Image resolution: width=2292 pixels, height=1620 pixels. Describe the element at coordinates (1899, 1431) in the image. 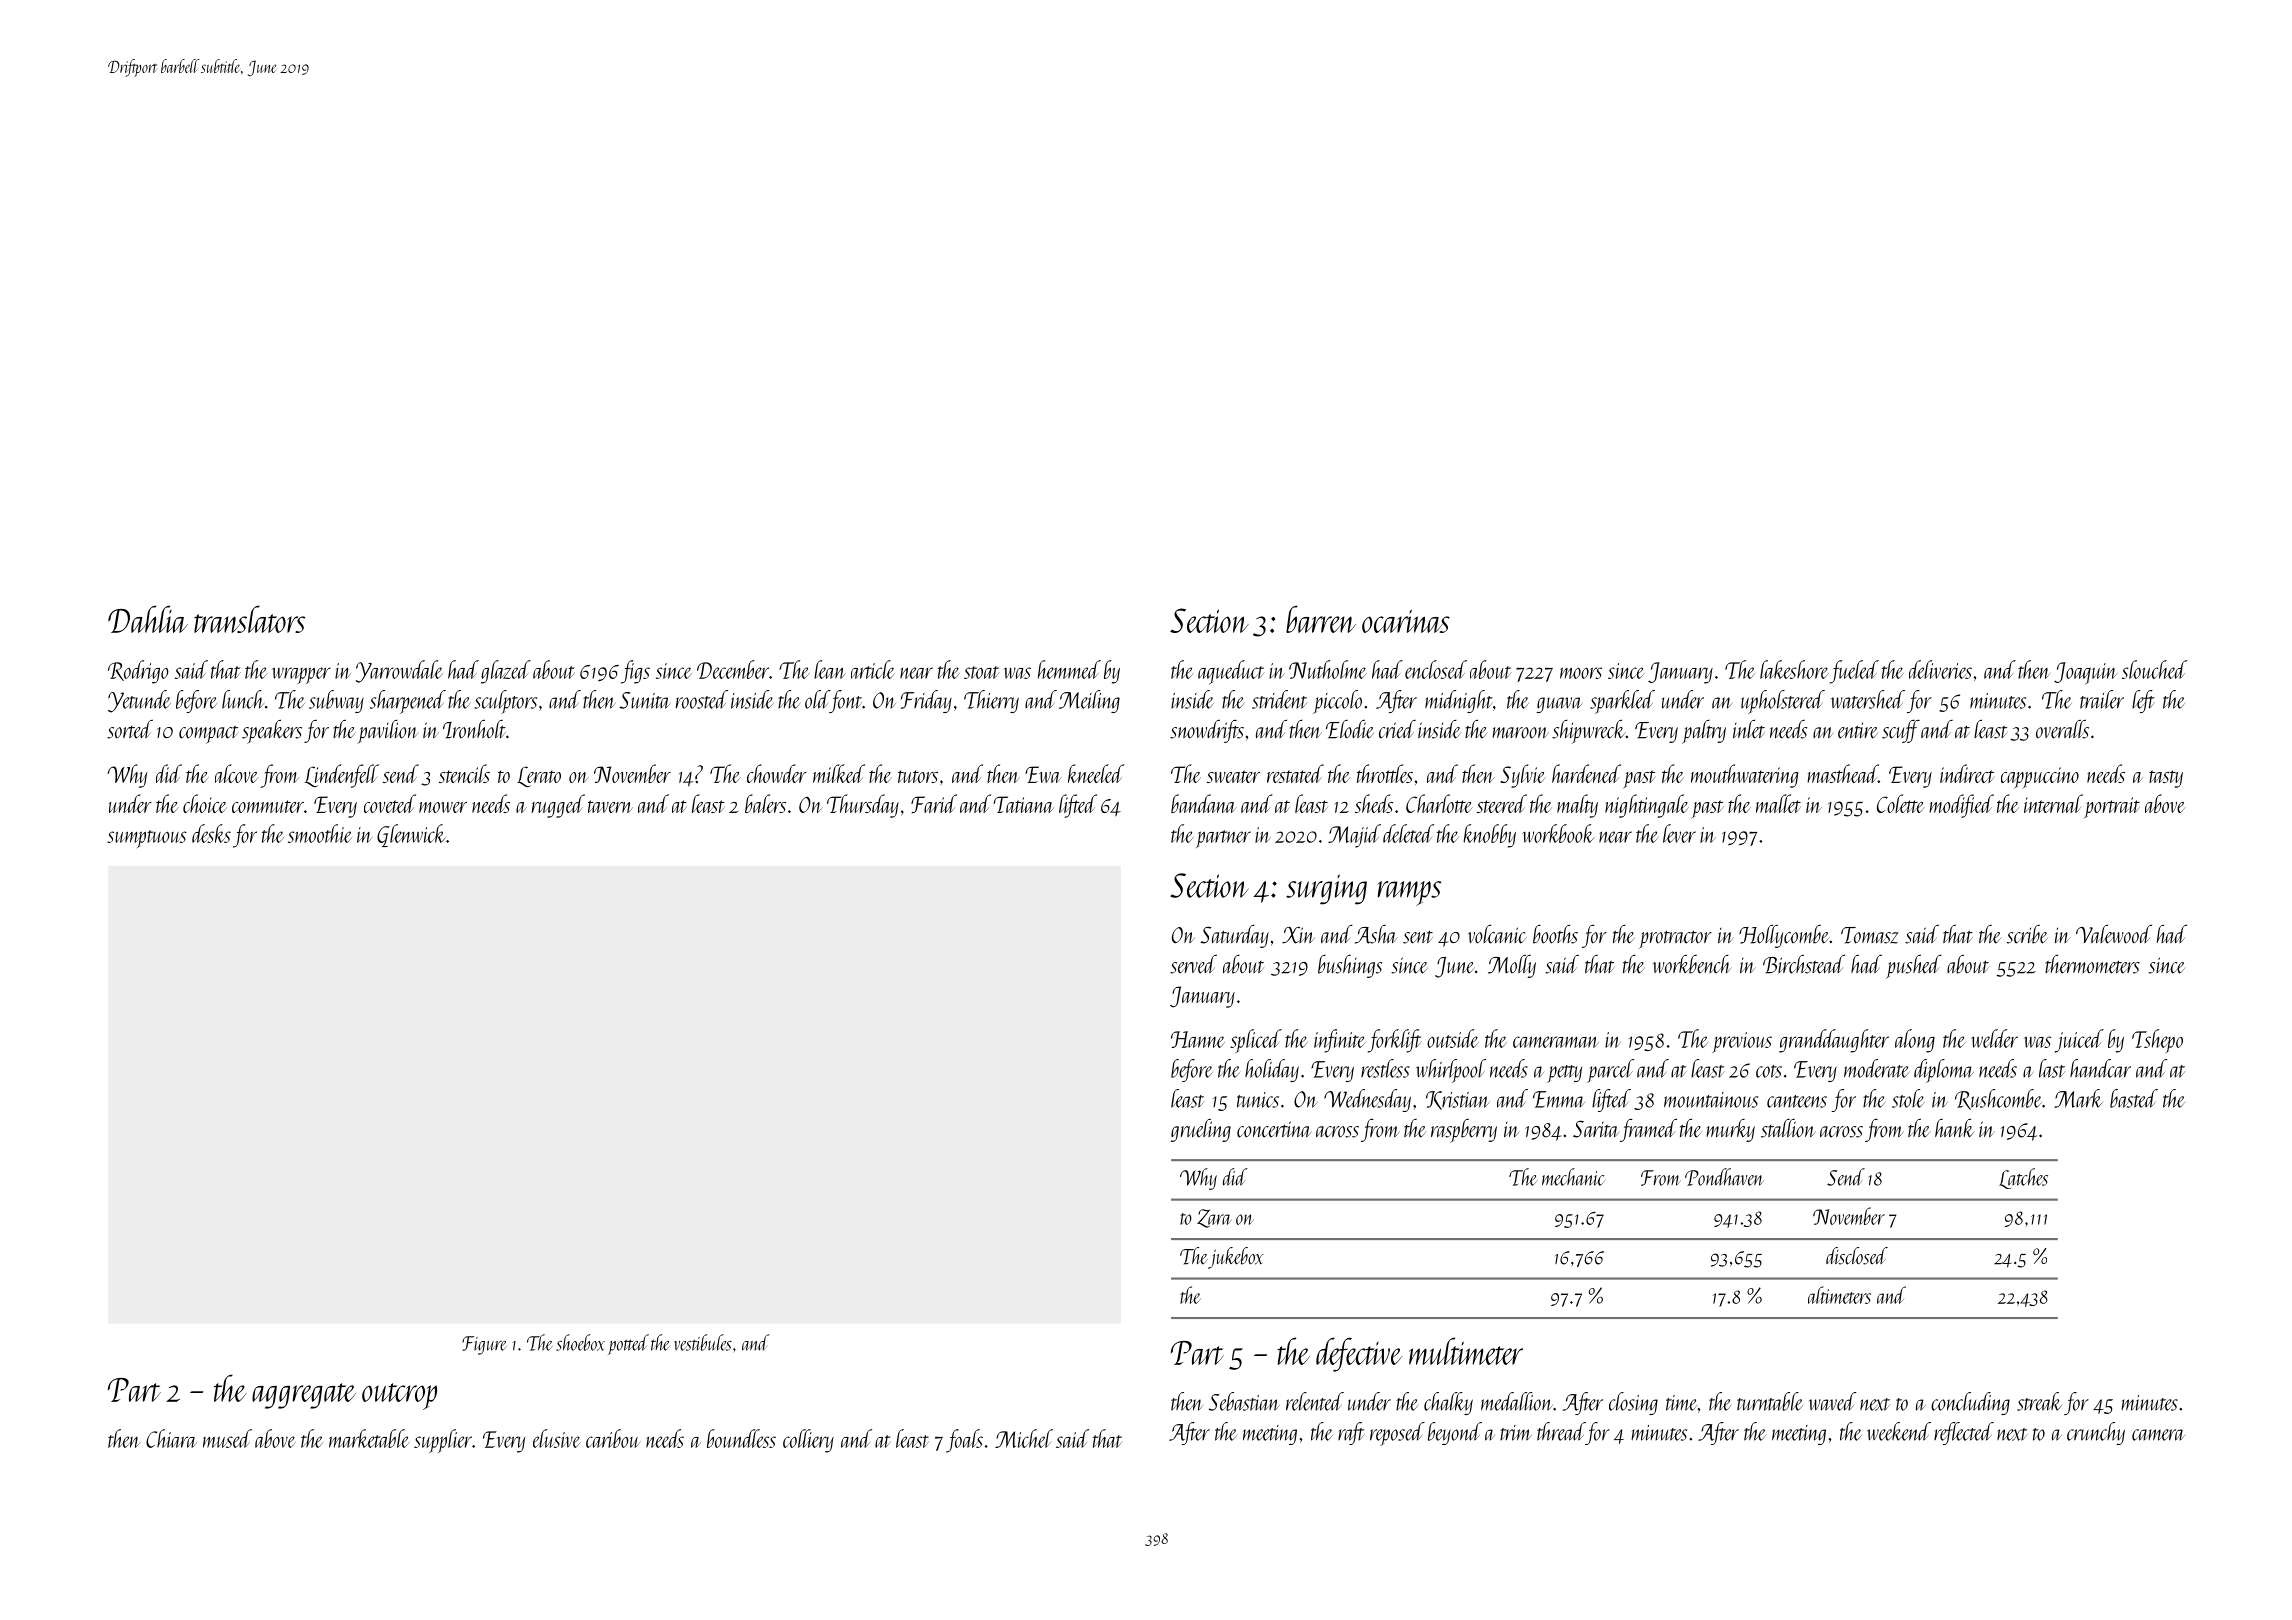

I see `weekend` at that location.
